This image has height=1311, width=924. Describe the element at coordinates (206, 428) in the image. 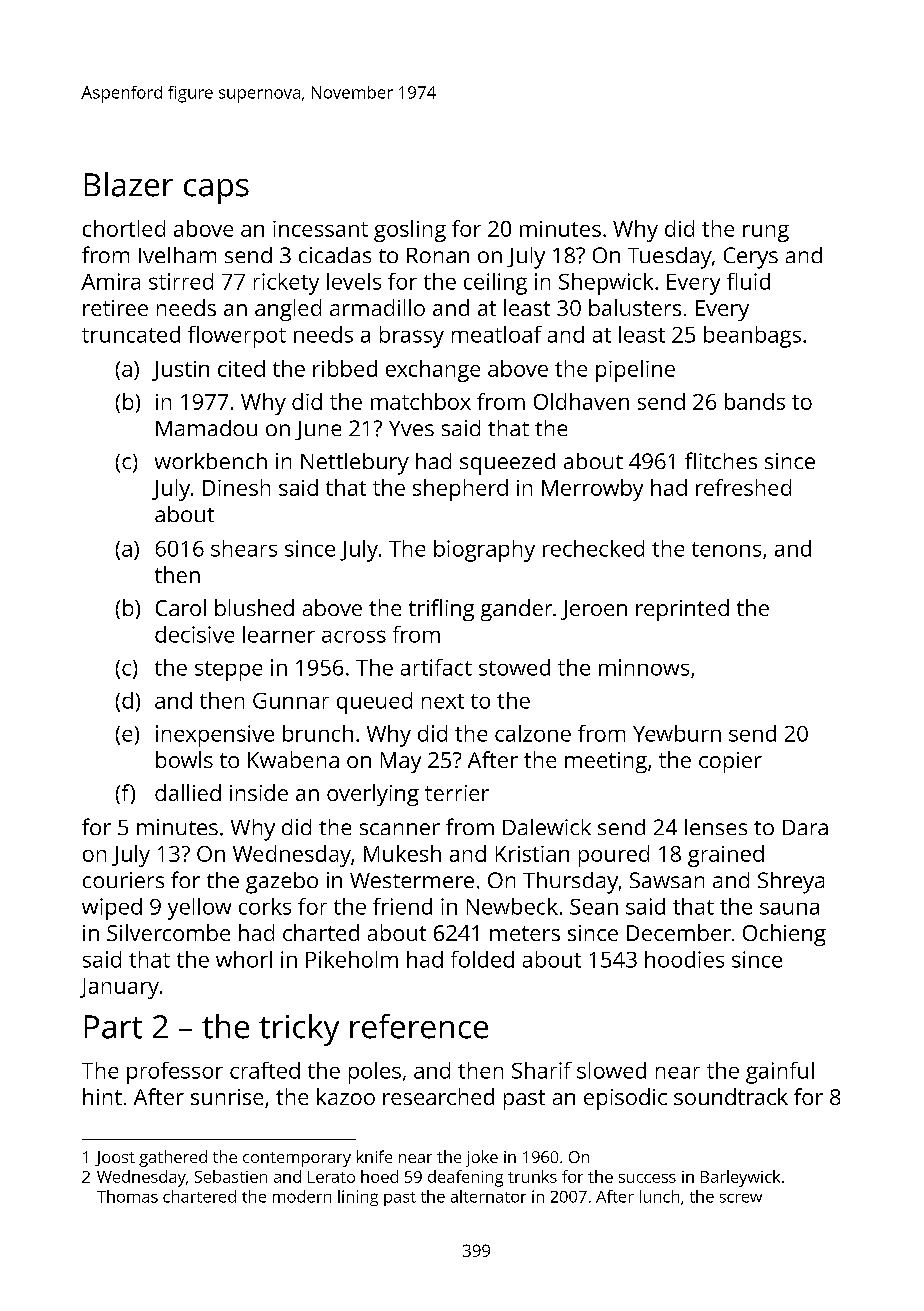

I see `Mamadou` at that location.
